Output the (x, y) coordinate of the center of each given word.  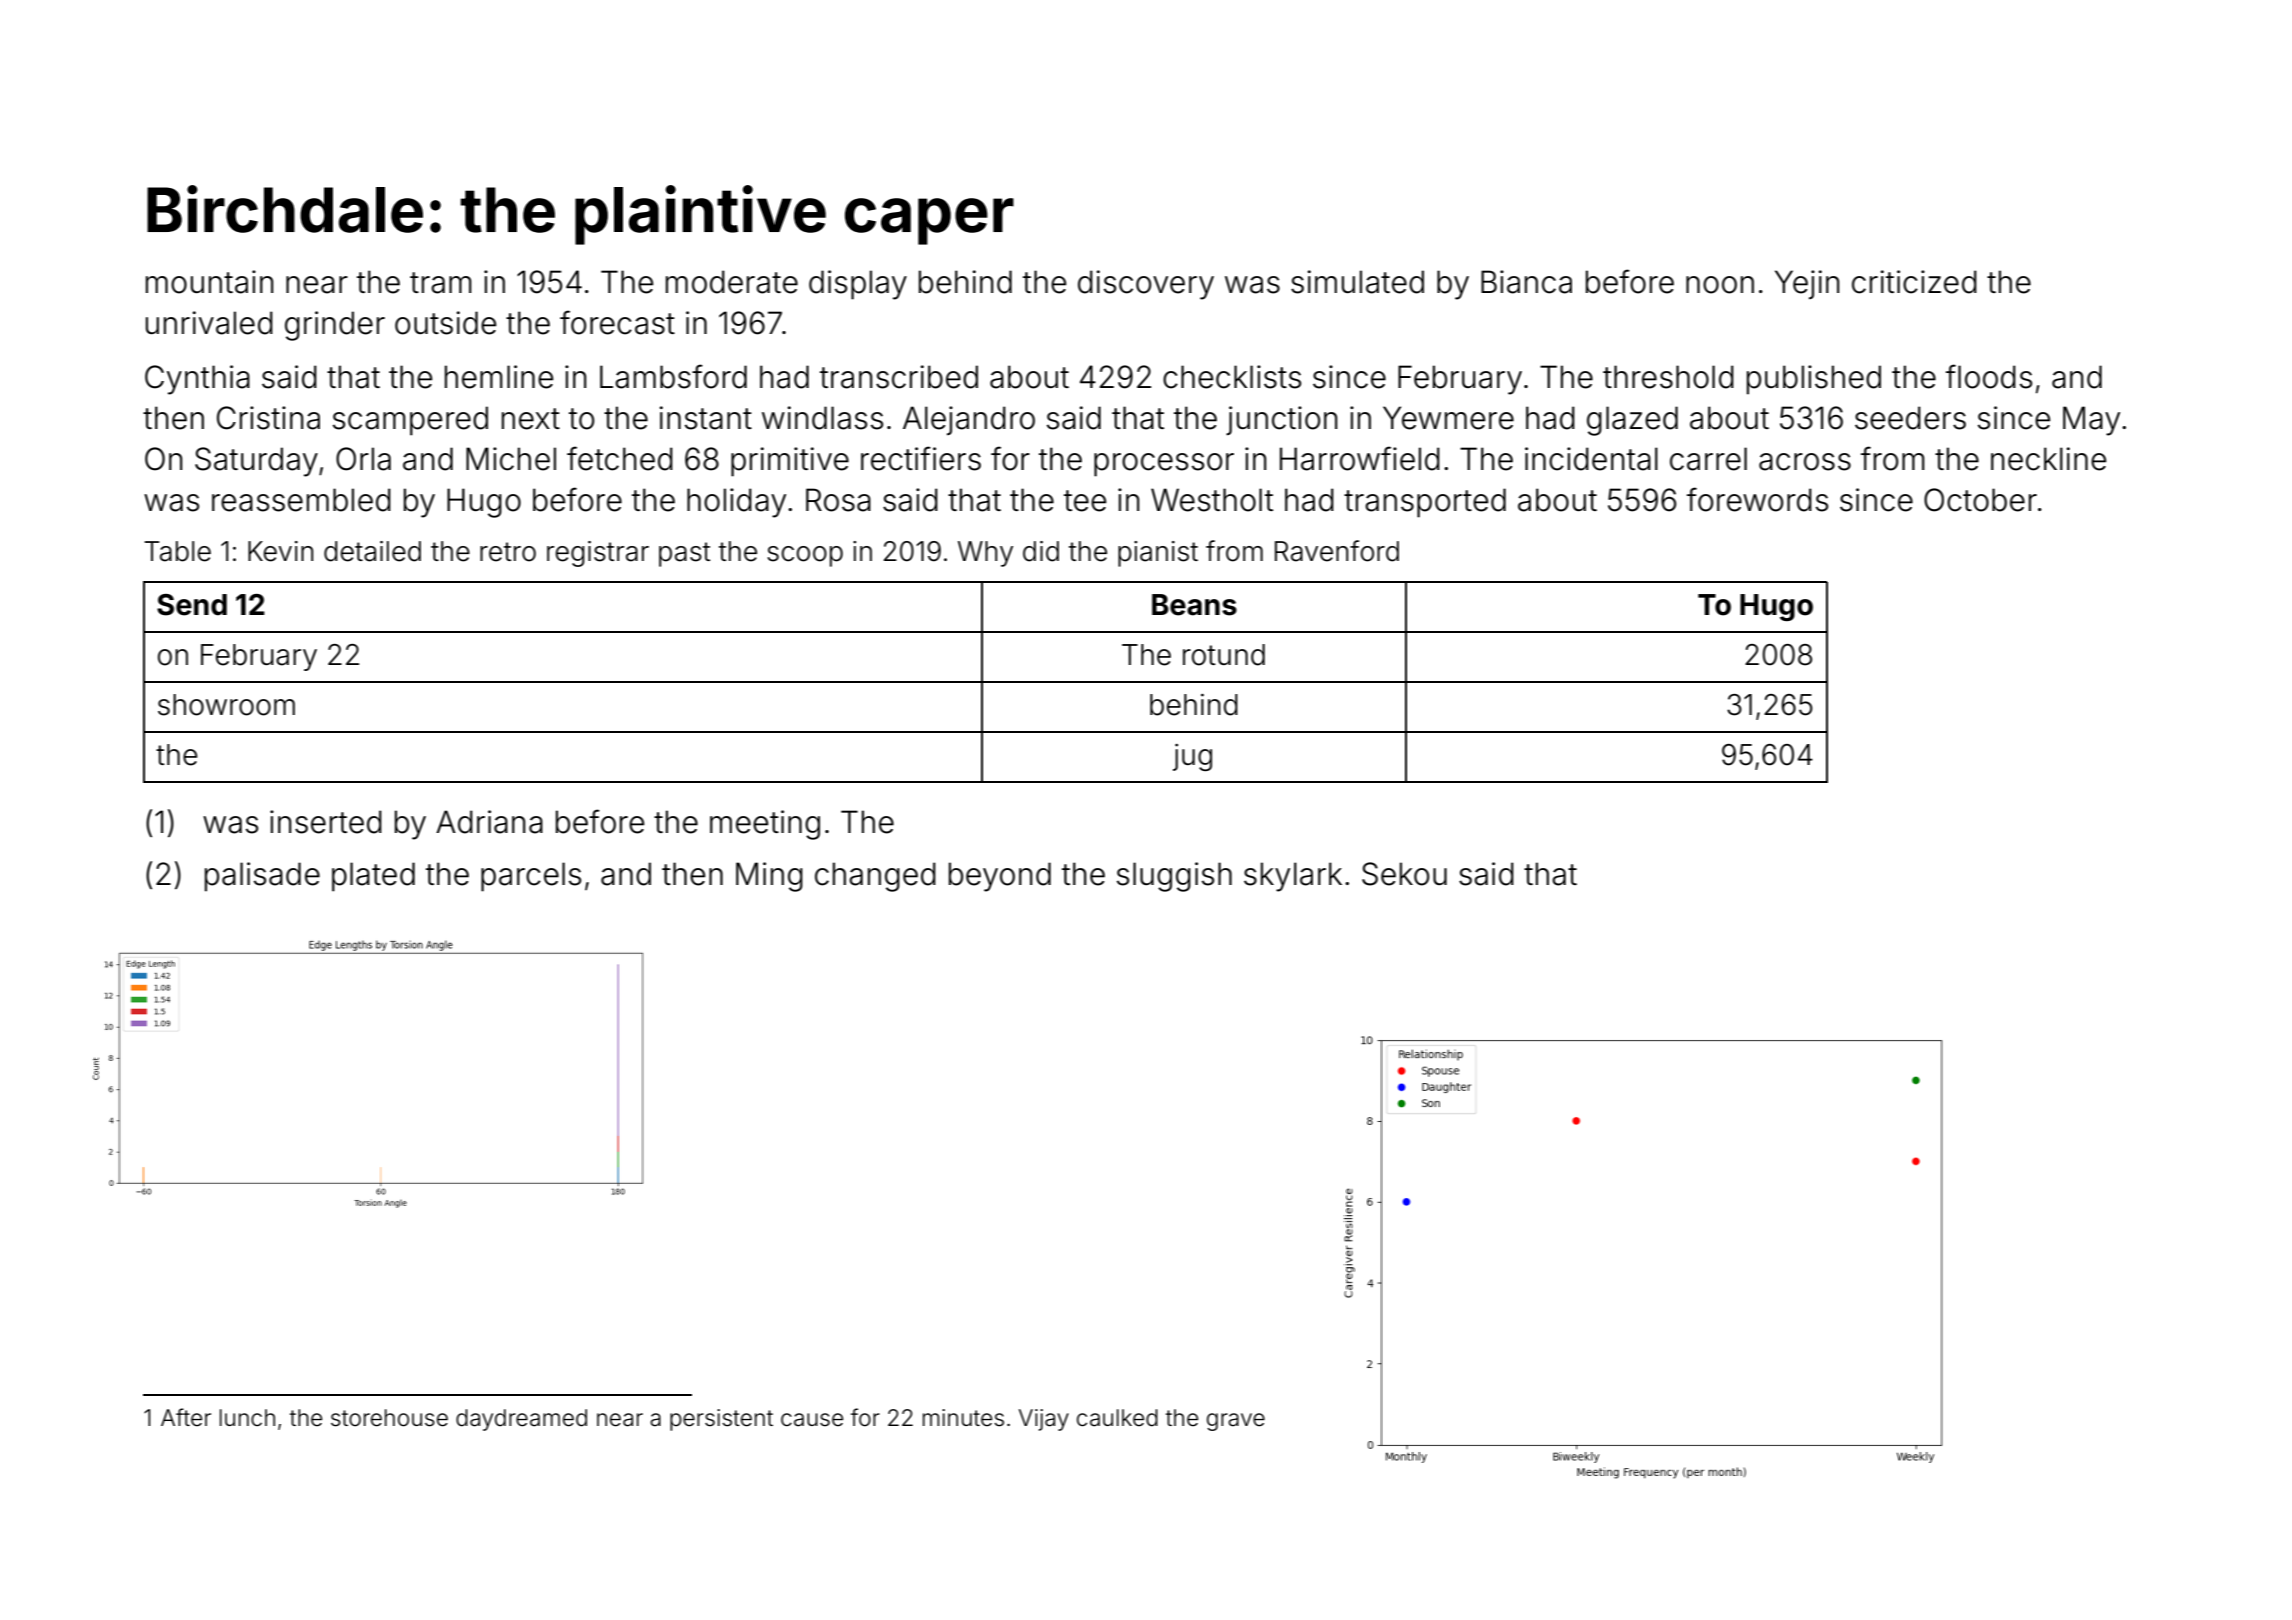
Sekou (1404, 874)
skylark (1293, 877)
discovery (1146, 285)
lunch (247, 1417)
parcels (531, 877)
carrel (1708, 459)
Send (192, 605)
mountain (209, 282)
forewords (1757, 499)
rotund (1224, 655)
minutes (963, 1418)
